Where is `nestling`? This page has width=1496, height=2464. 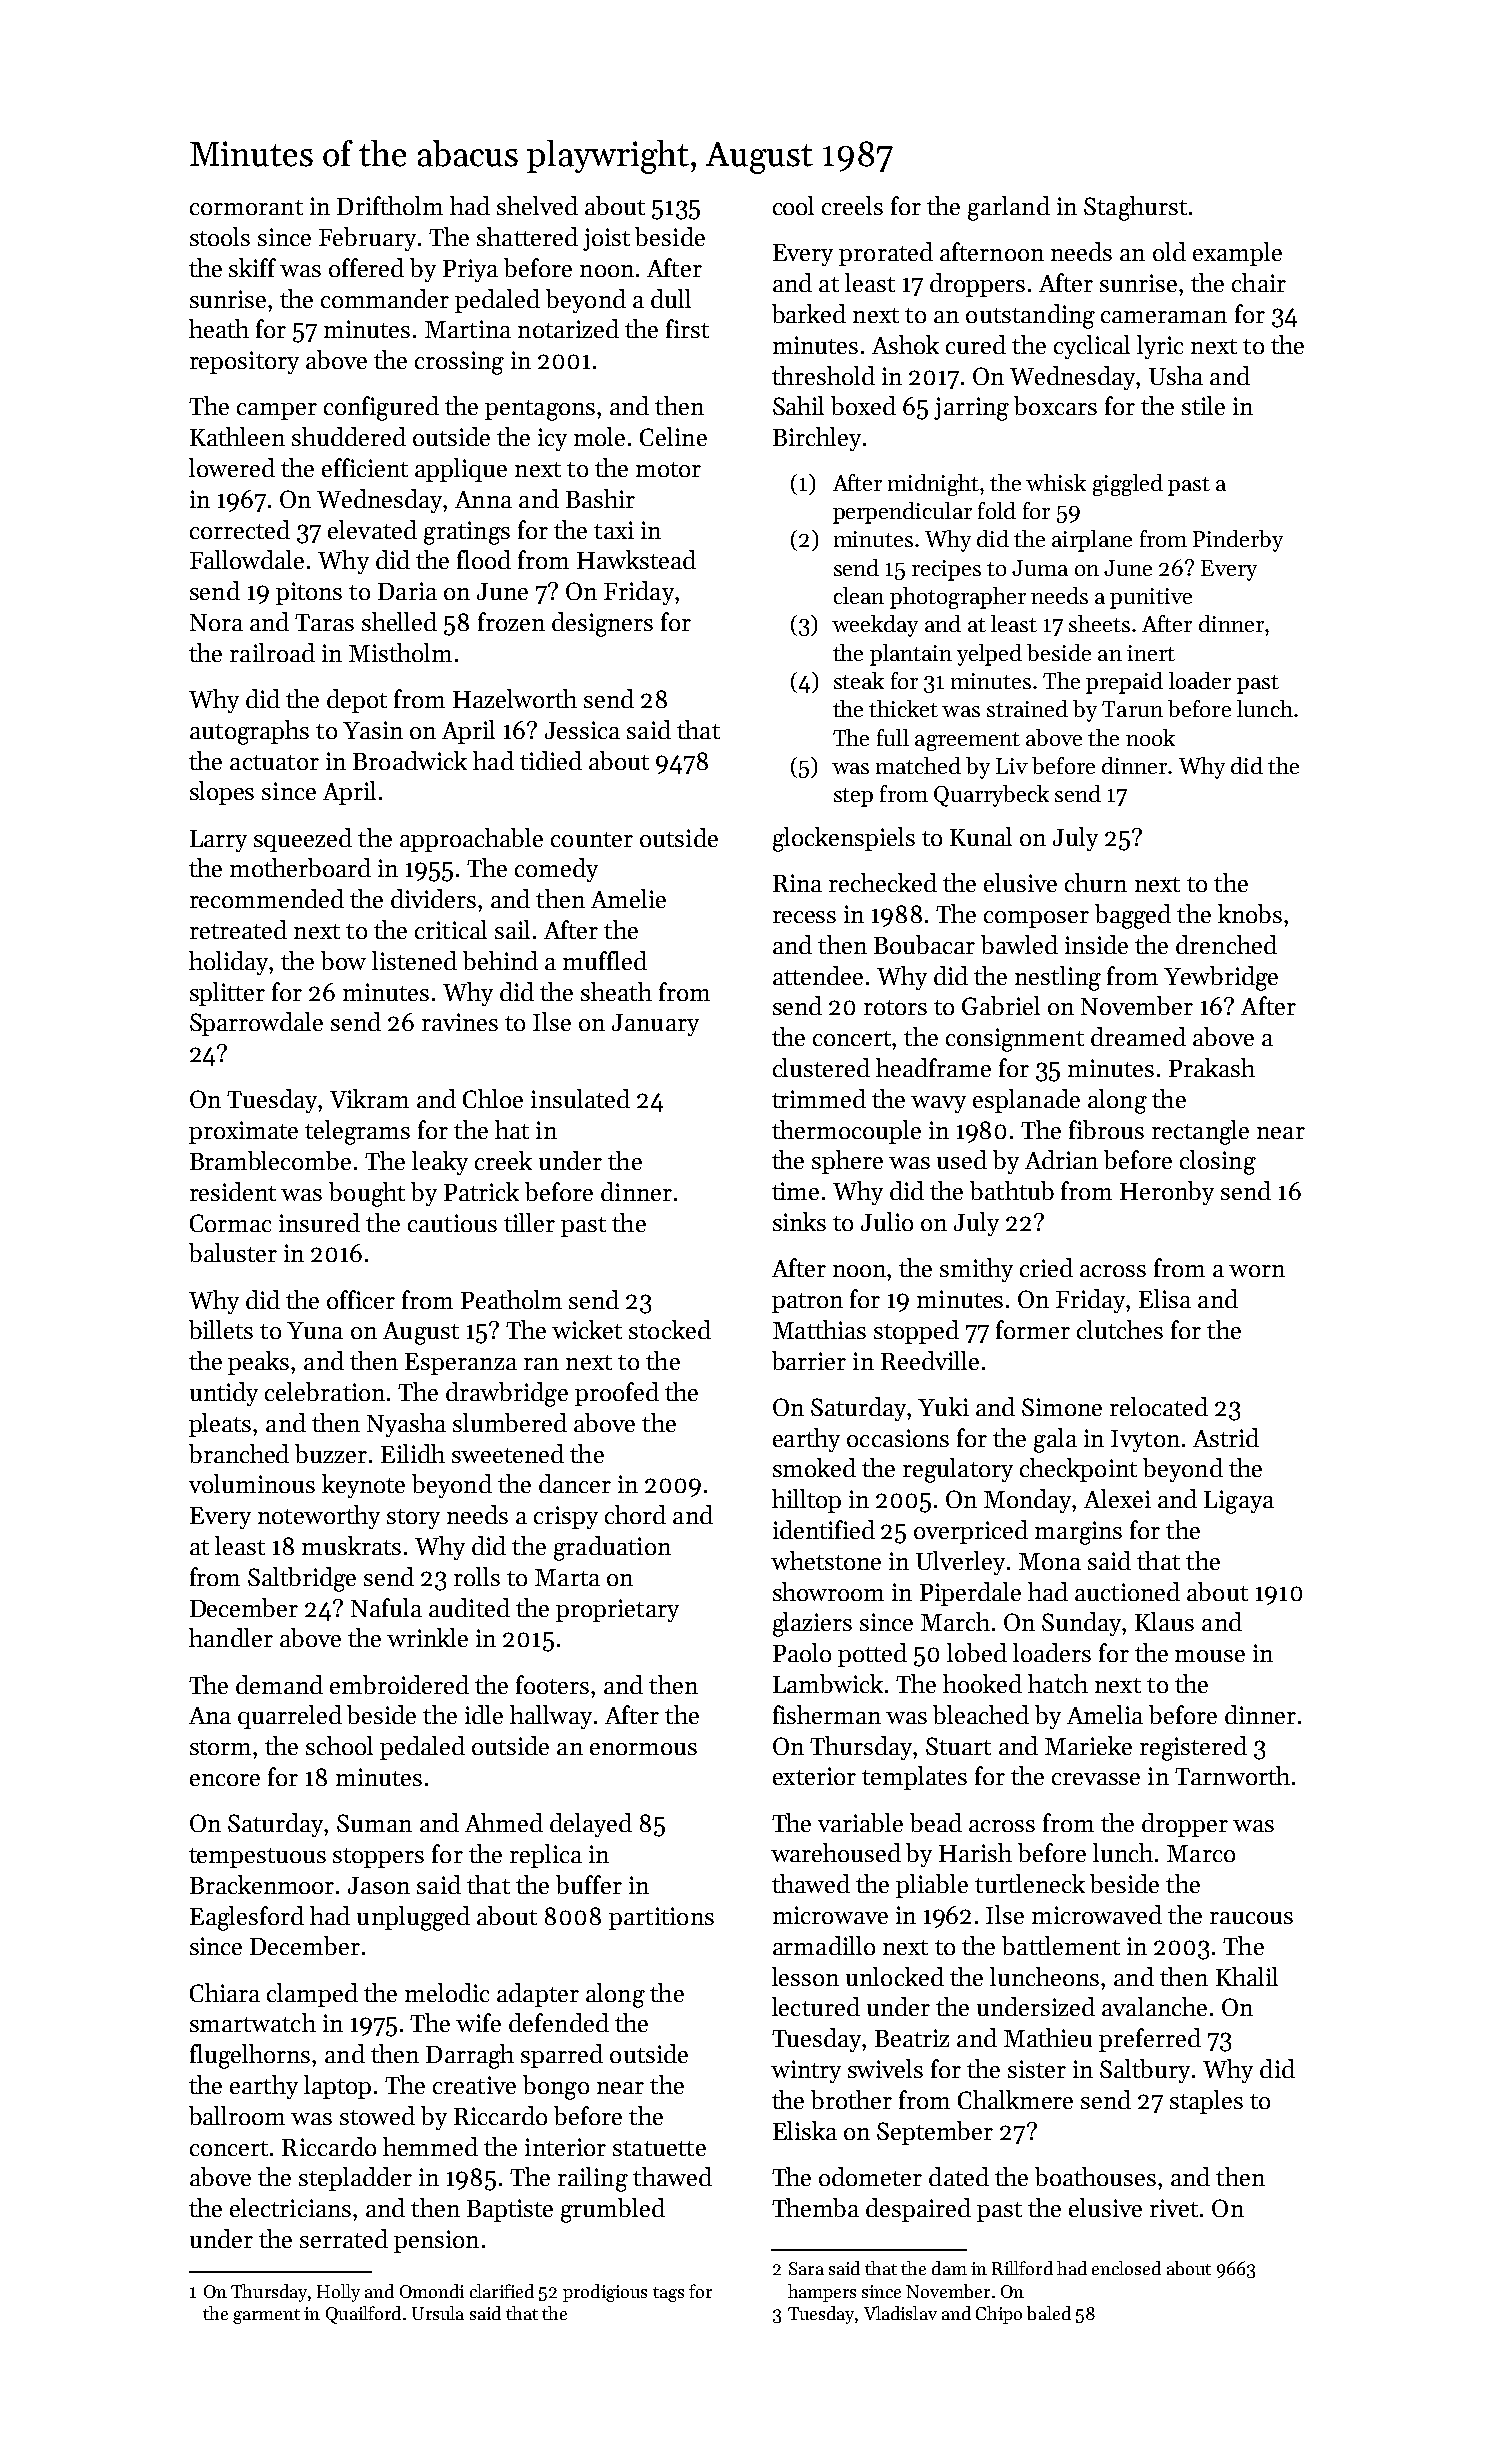
nestling is located at coordinates (1058, 978).
